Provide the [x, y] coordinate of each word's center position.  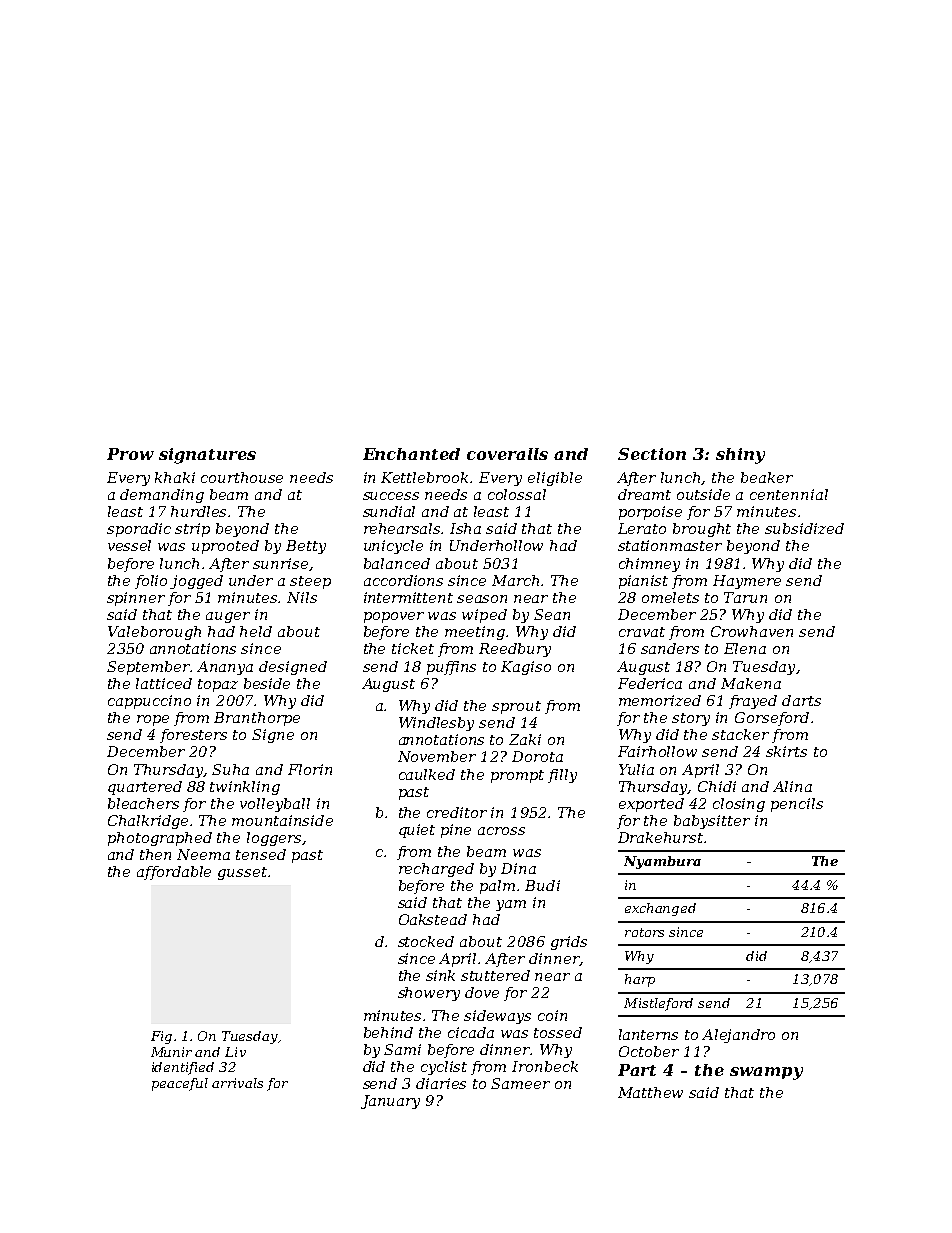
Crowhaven [752, 631]
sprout [516, 707]
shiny [740, 456]
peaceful [180, 1084]
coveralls [507, 454]
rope [153, 720]
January [390, 1102]
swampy [766, 1073]
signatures [207, 456]
